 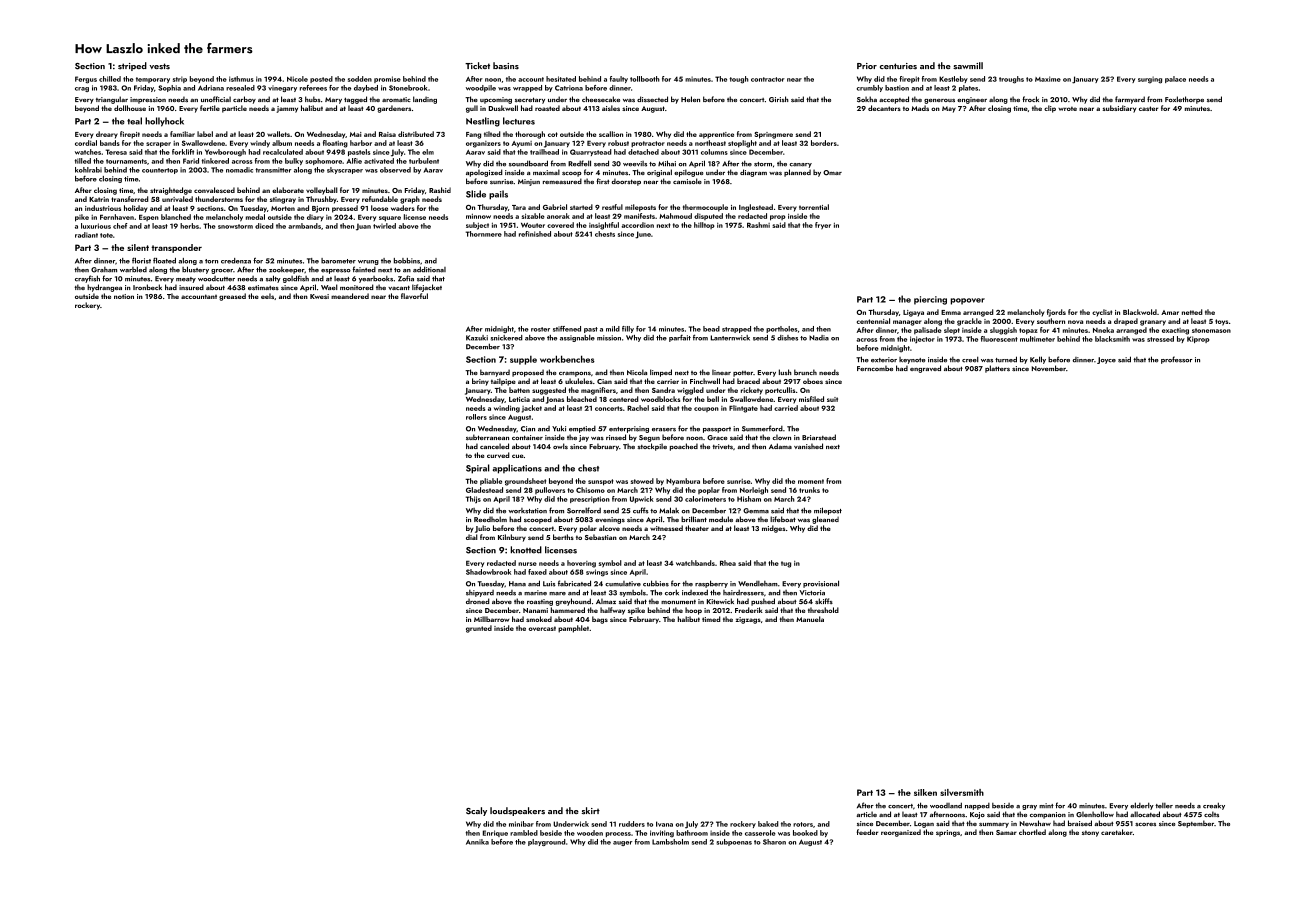 I want to click on caster, so click(x=1148, y=108).
